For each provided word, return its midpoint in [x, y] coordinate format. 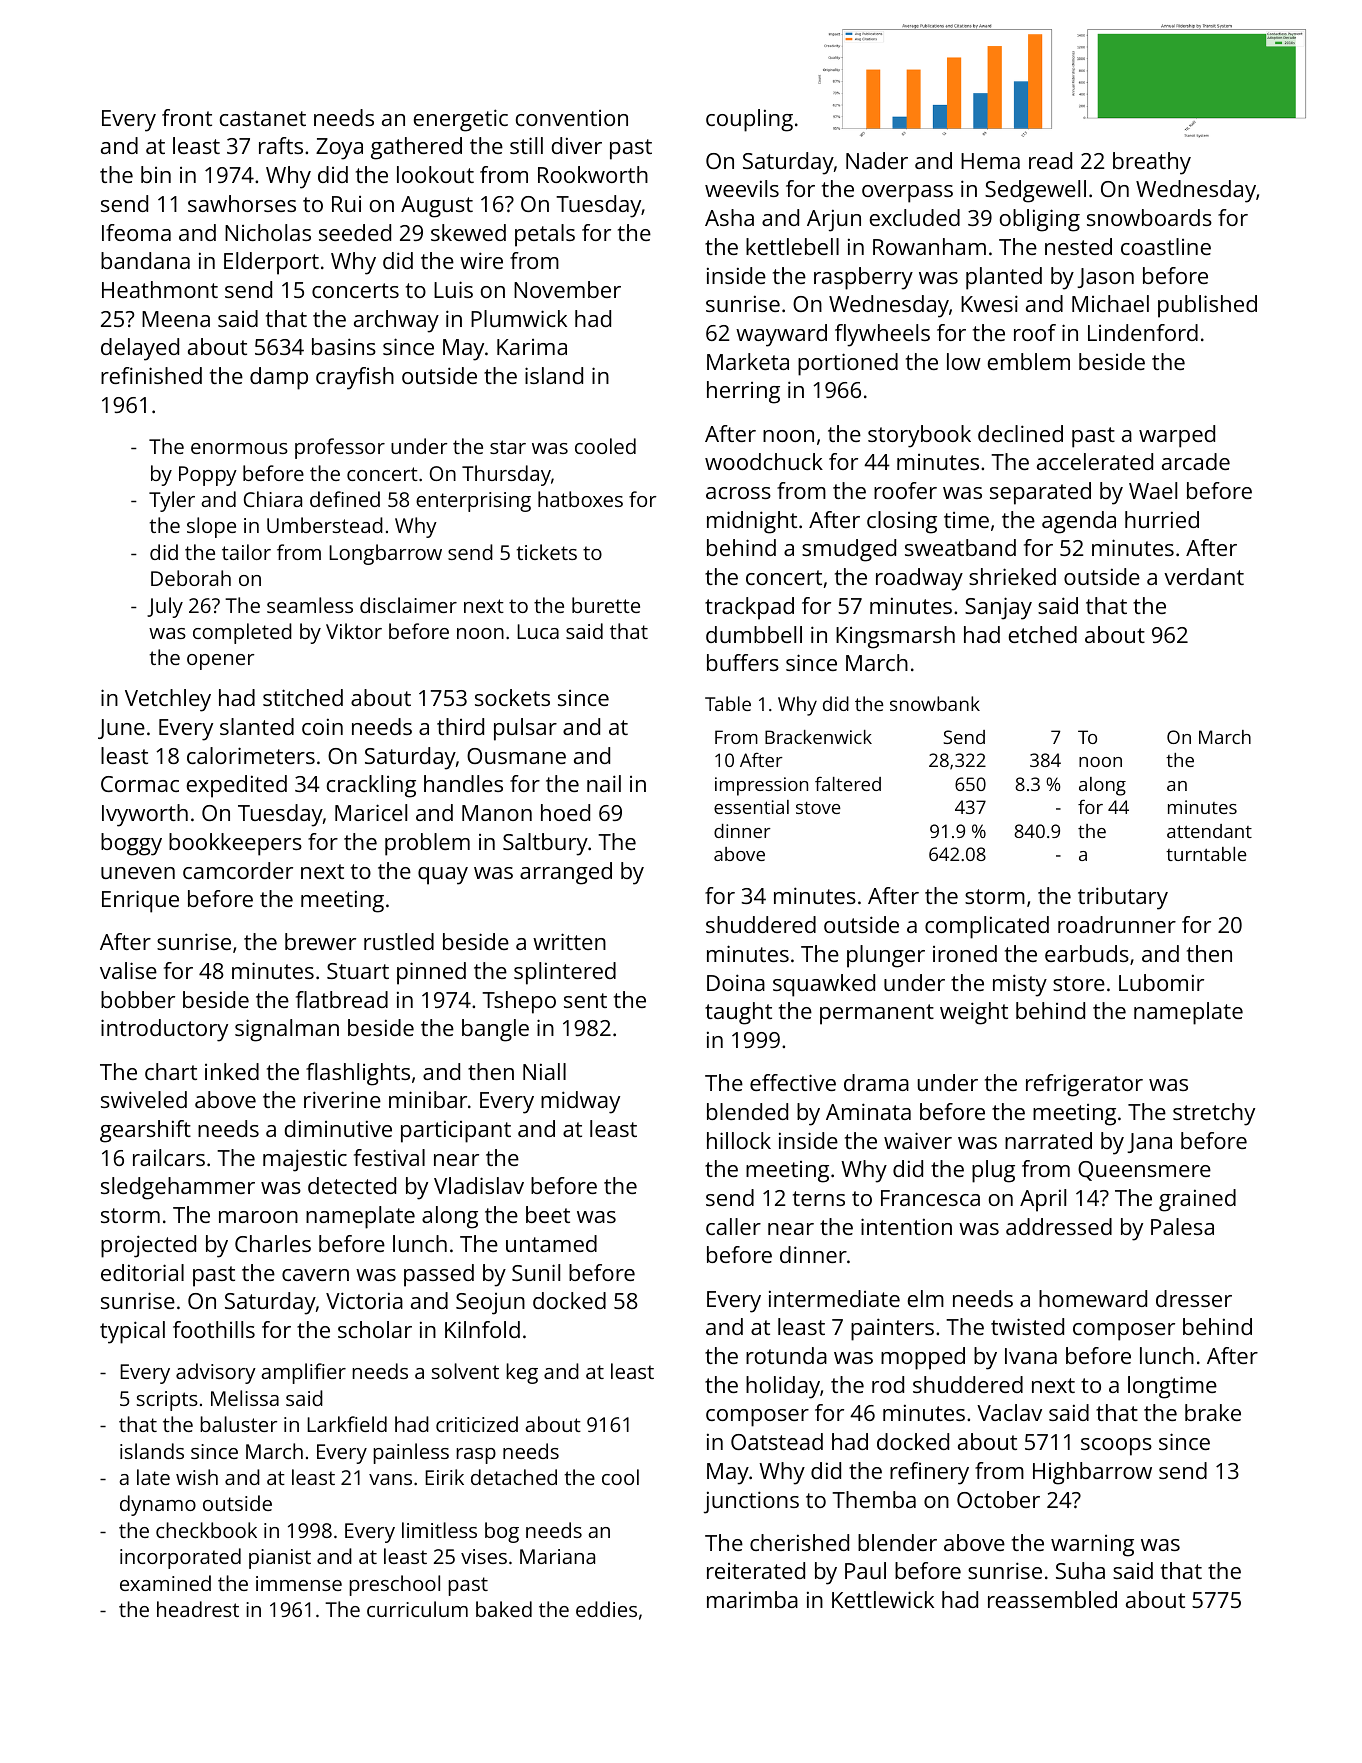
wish [197, 1477]
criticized [477, 1424]
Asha [729, 217]
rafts [281, 145]
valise [128, 970]
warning [1092, 1546]
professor [340, 448]
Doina [736, 982]
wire [481, 260]
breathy [1152, 163]
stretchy [1214, 1114]
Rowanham [929, 246]
